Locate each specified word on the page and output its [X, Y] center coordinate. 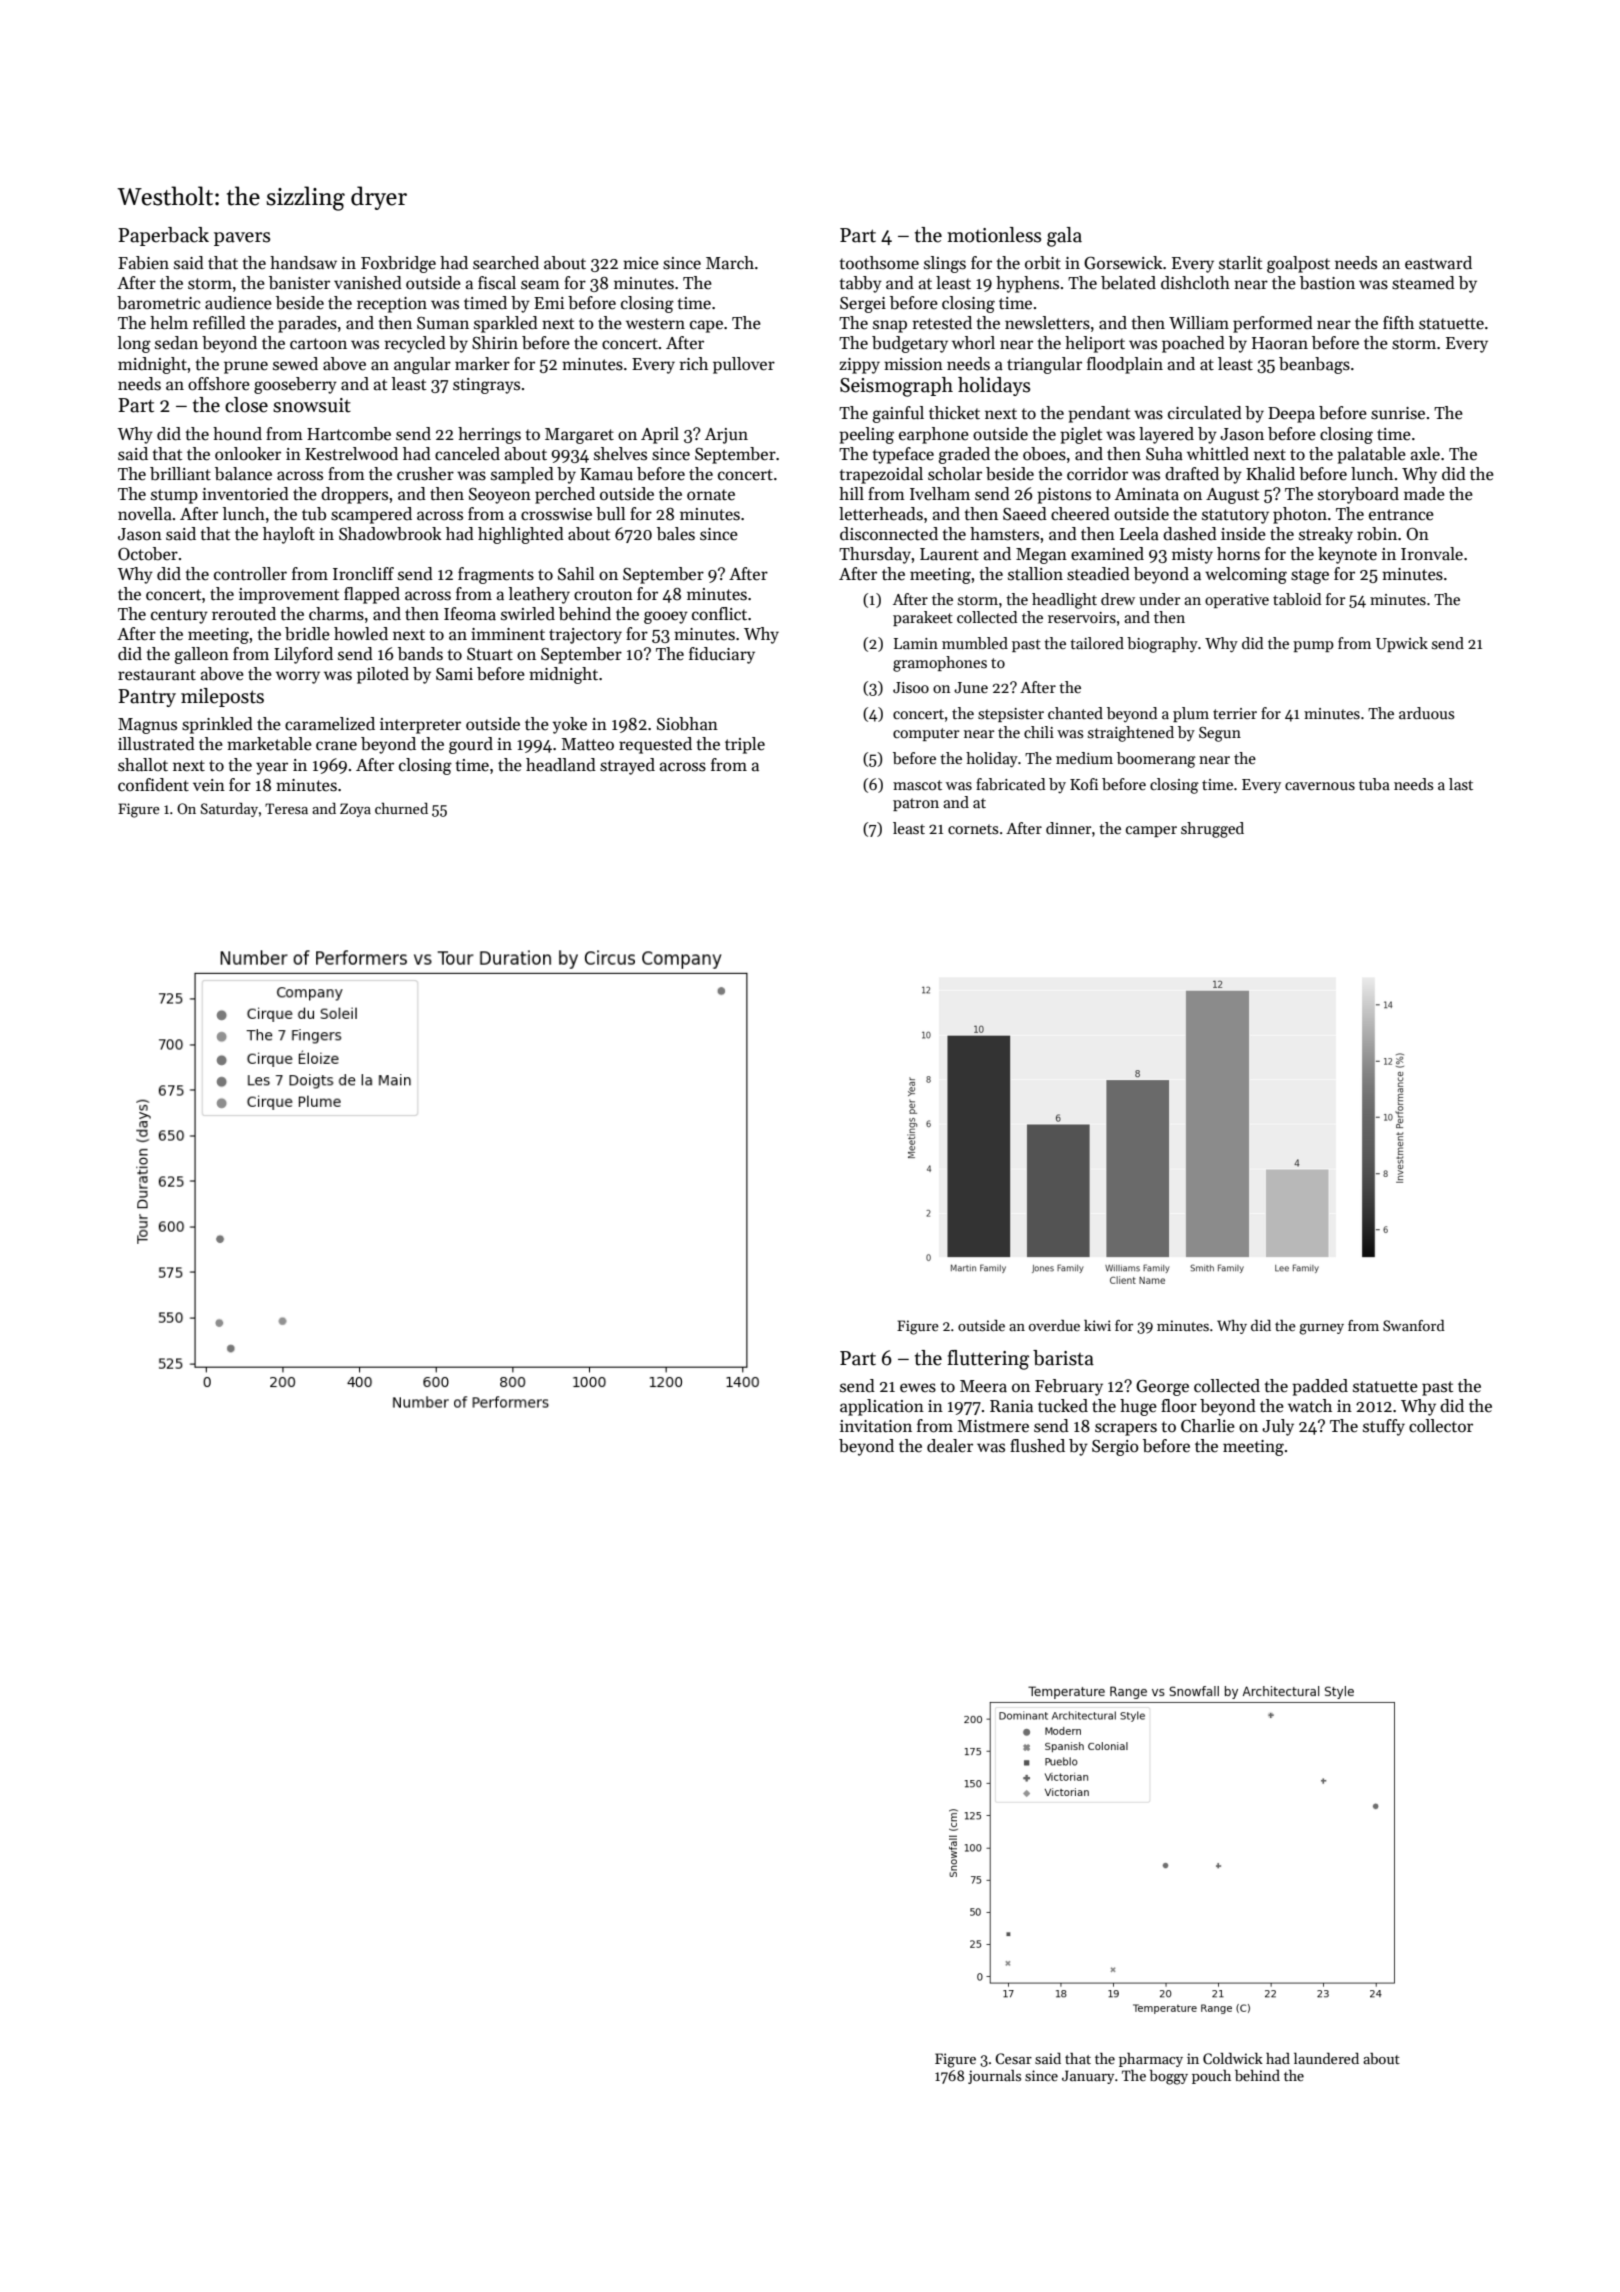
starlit [1240, 263]
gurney [1321, 1329]
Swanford [1414, 1325]
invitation [876, 1426]
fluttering [988, 1360]
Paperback [163, 236]
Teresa [286, 808]
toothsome [879, 263]
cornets [973, 829]
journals [994, 2076]
